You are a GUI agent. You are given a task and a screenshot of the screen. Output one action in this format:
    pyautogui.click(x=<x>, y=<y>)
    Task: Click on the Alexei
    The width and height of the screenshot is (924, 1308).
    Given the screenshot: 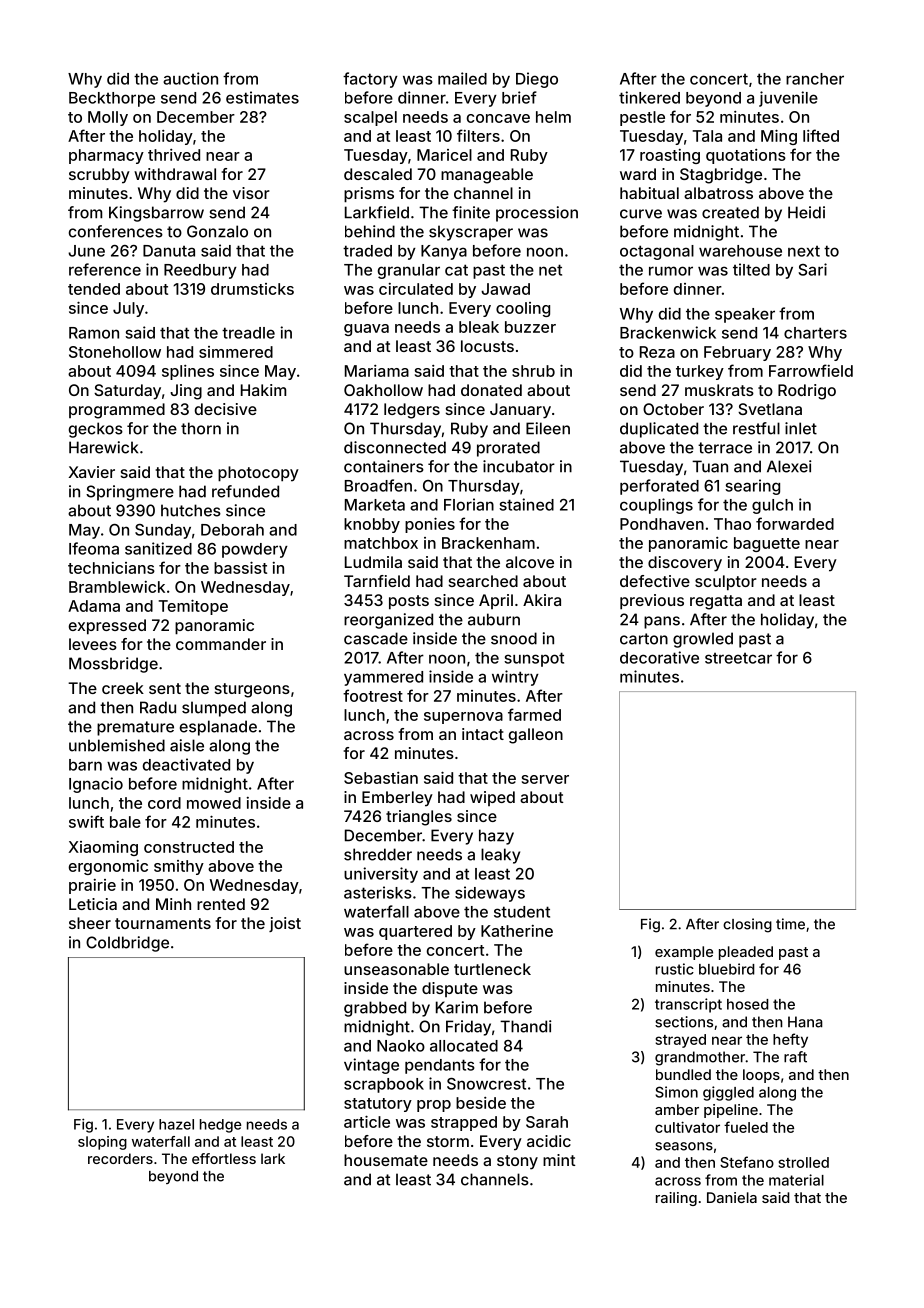 What is the action you would take?
    pyautogui.click(x=789, y=466)
